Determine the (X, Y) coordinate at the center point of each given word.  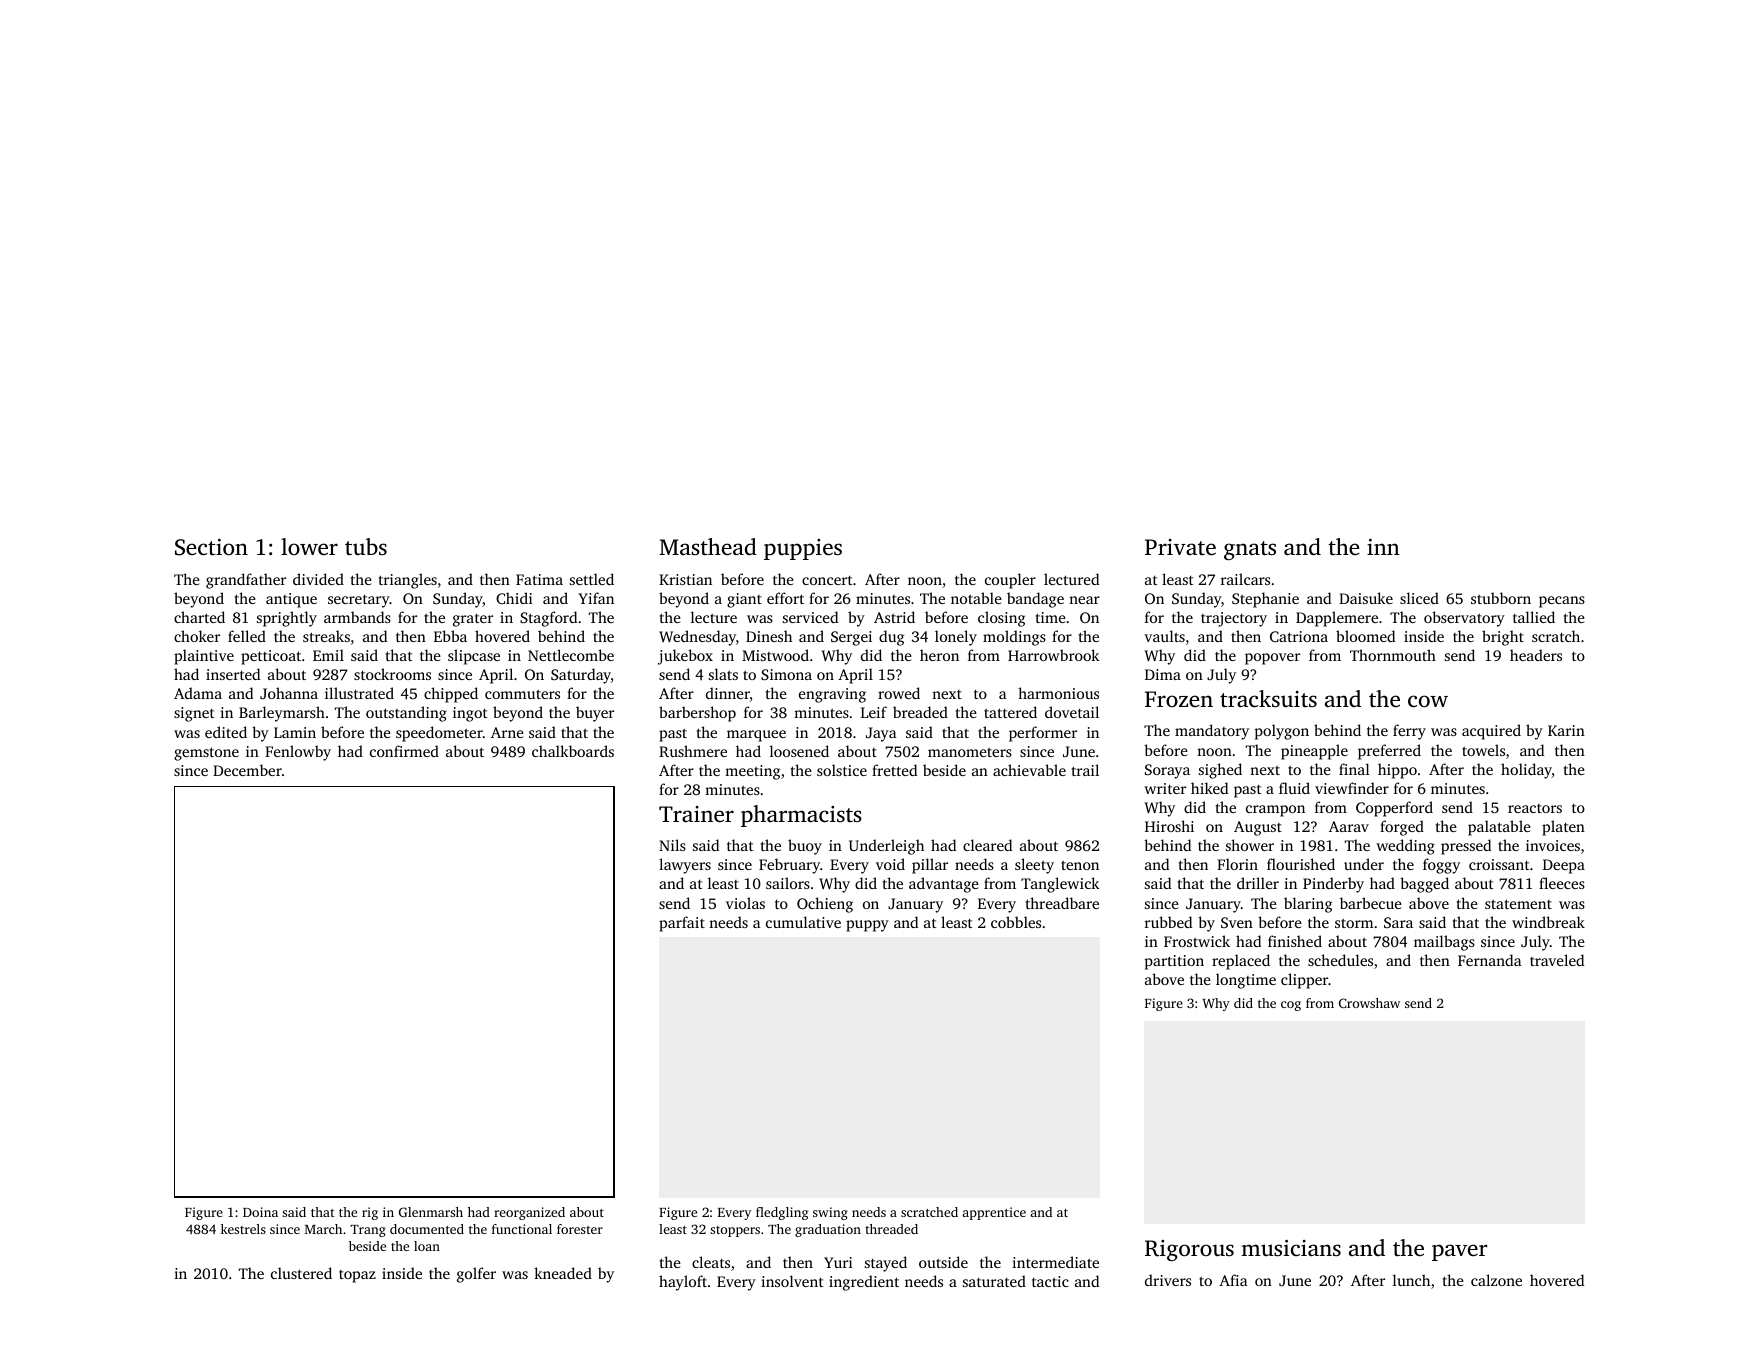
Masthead (708, 546)
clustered (301, 1273)
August (1258, 828)
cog (1291, 1006)
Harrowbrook (1054, 655)
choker (197, 636)
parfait (682, 924)
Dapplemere (1337, 619)
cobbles (1016, 922)
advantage (944, 885)
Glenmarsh (431, 1212)
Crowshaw (1369, 1003)
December (247, 770)
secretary (359, 601)
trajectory (1234, 619)
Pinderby (1333, 885)
